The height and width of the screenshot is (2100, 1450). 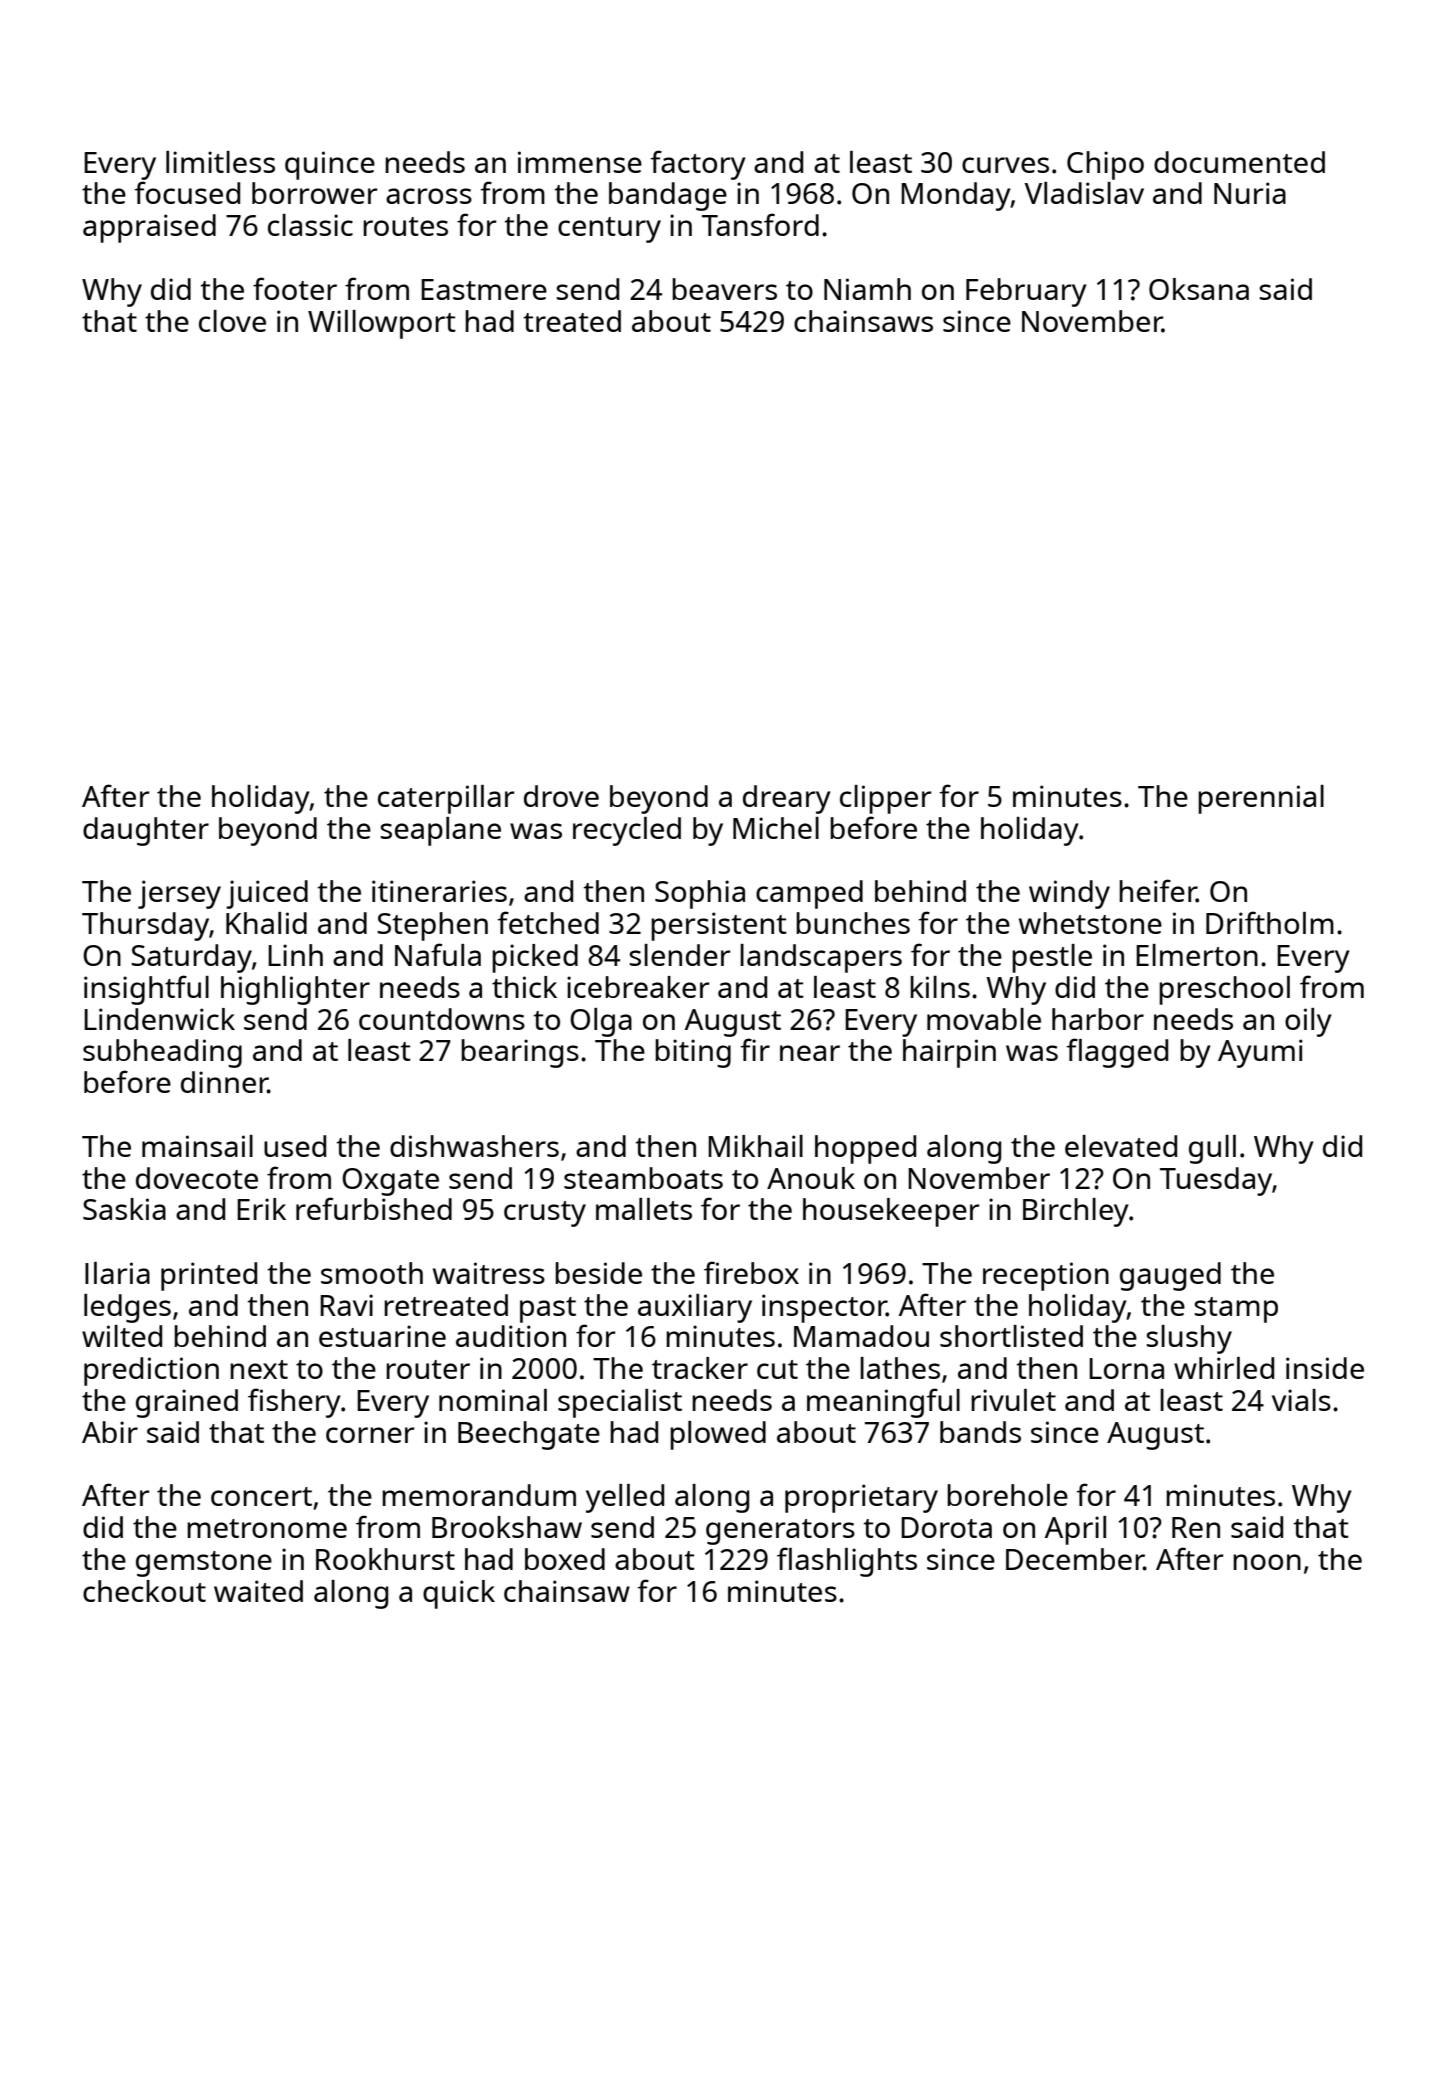 What do you see at coordinates (310, 225) in the screenshot?
I see `classic` at bounding box center [310, 225].
